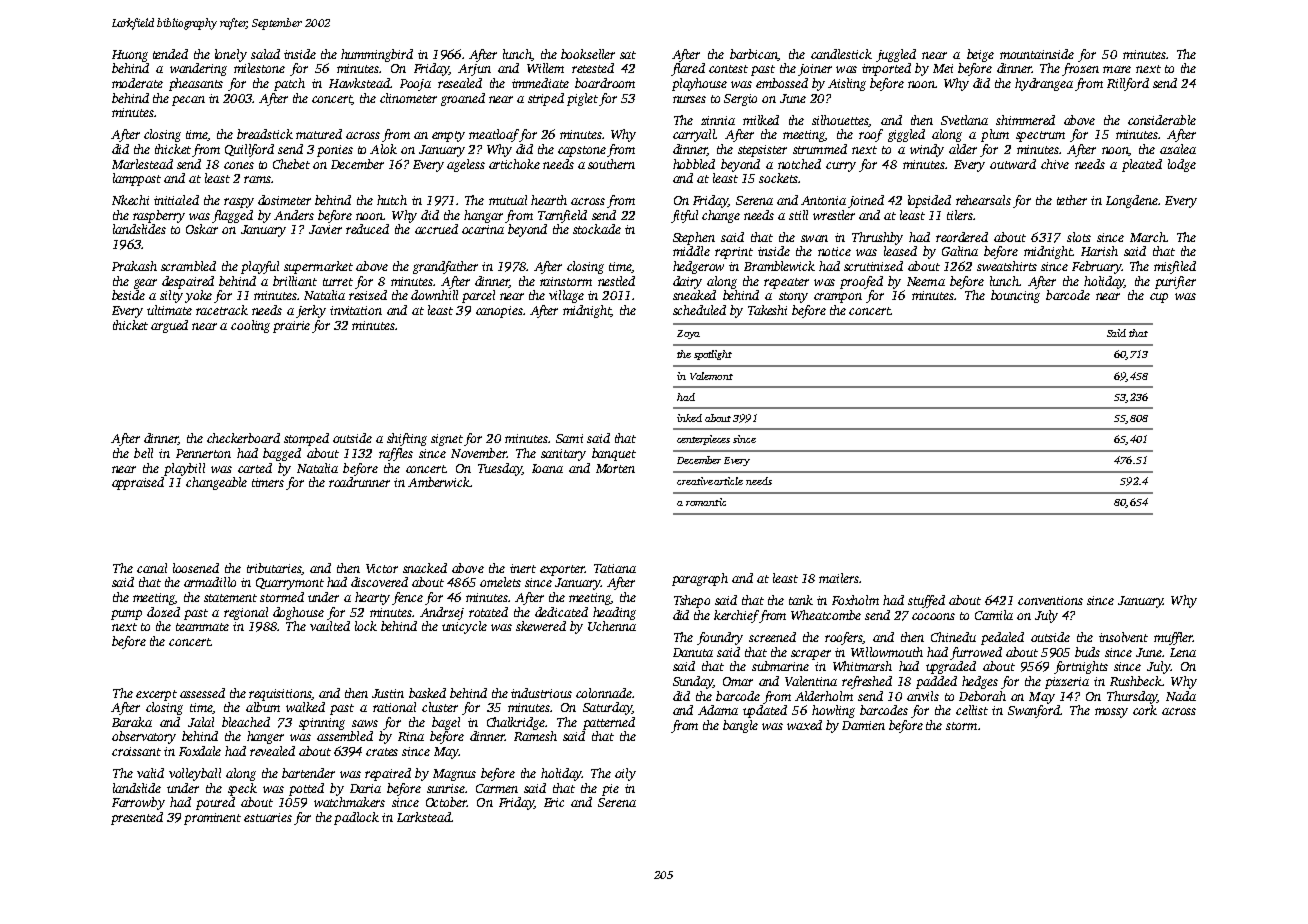 The image size is (1308, 924). I want to click on salad, so click(265, 54).
